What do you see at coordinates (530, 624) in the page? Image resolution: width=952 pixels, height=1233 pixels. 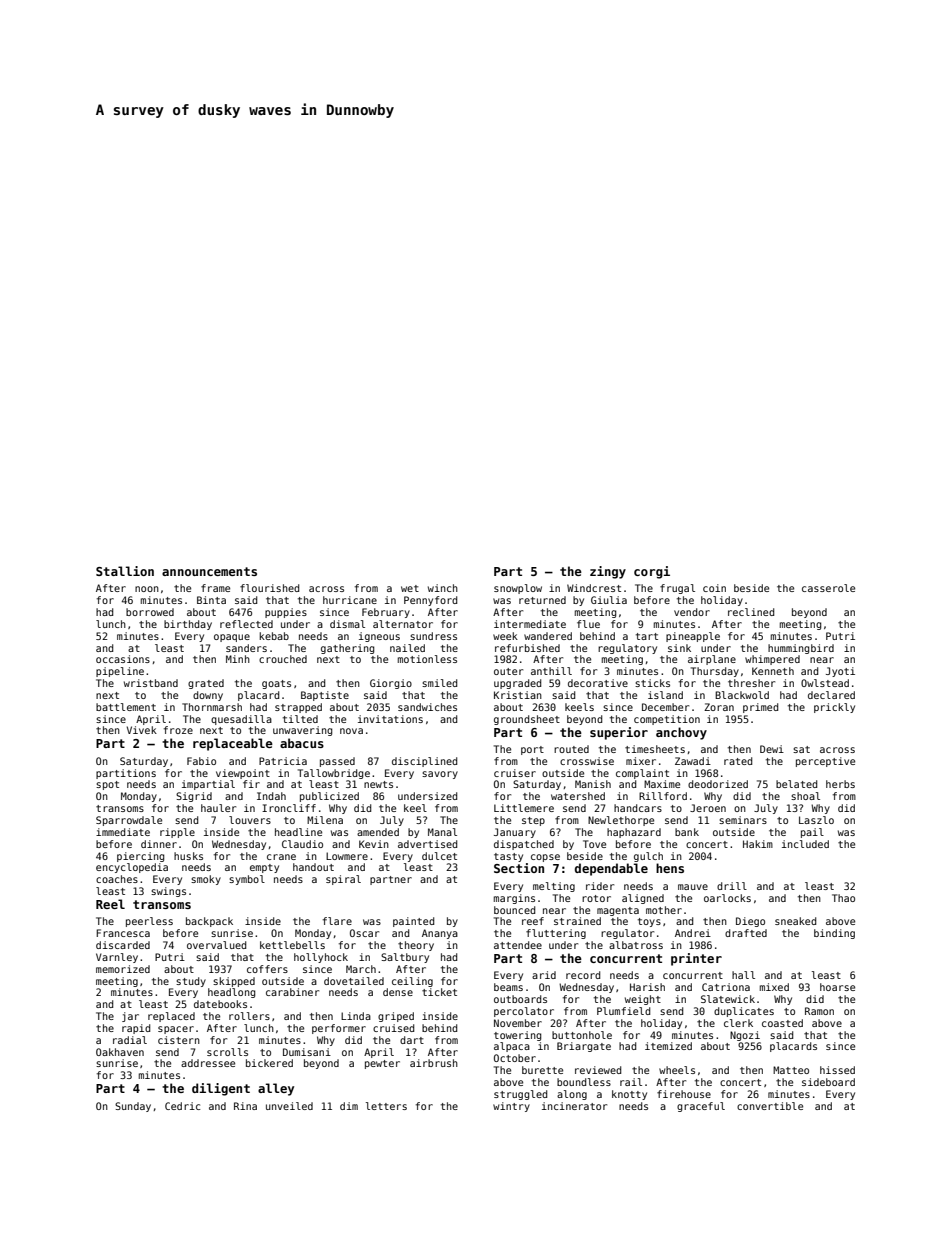 I see `intermediate` at bounding box center [530, 624].
